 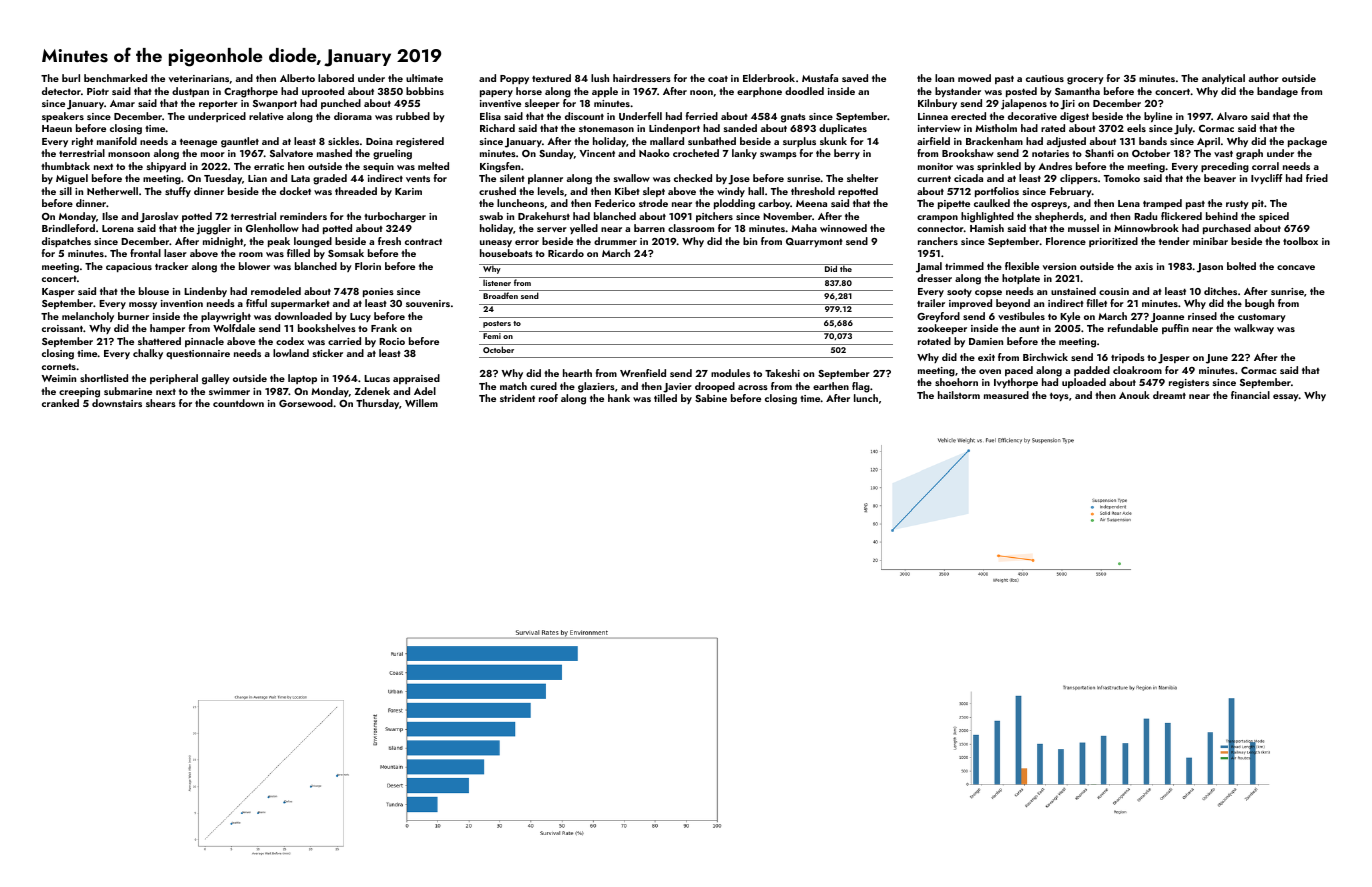 I want to click on portfolios, so click(x=997, y=192).
